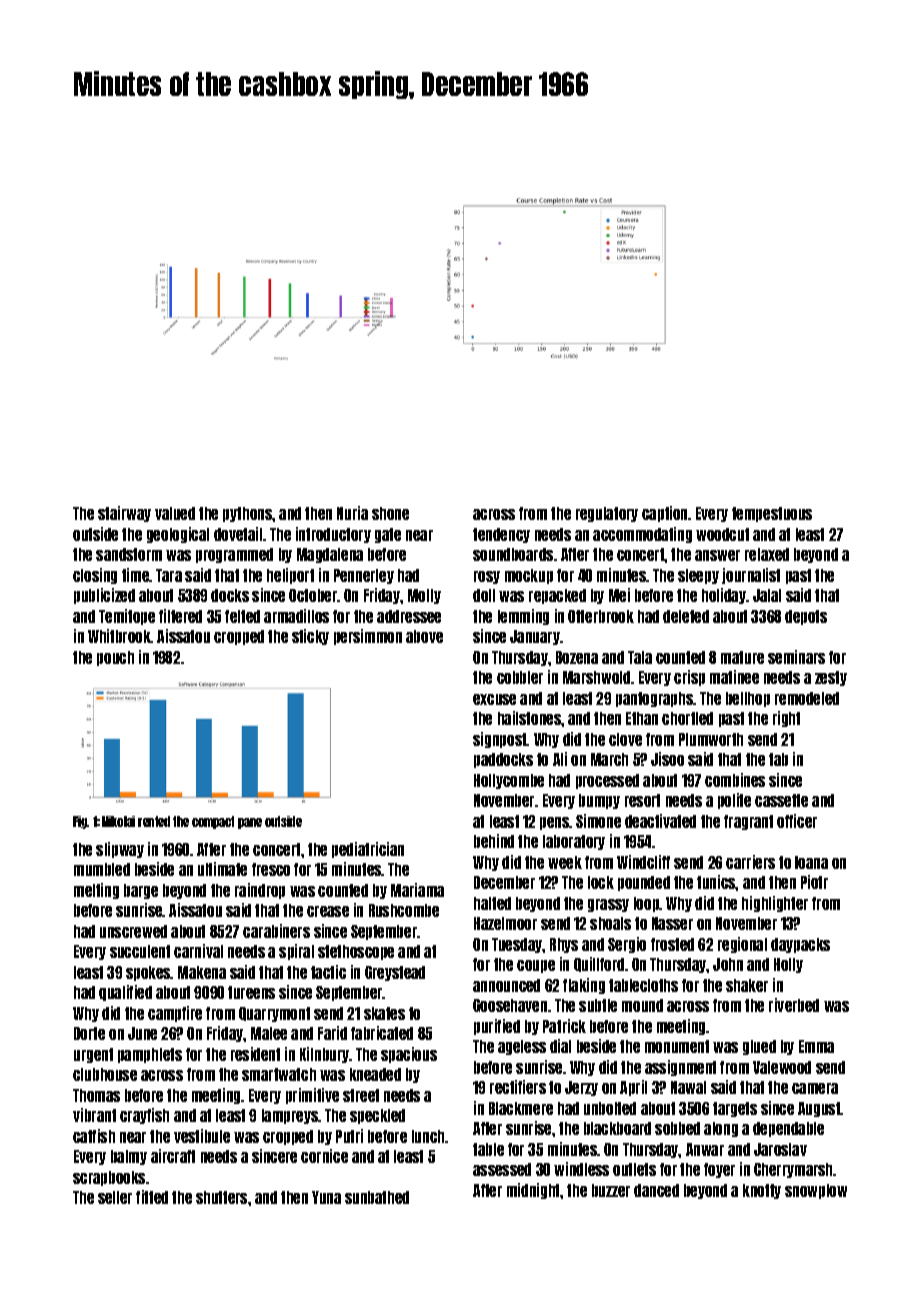  Describe the element at coordinates (672, 944) in the page. I see `frosted` at that location.
